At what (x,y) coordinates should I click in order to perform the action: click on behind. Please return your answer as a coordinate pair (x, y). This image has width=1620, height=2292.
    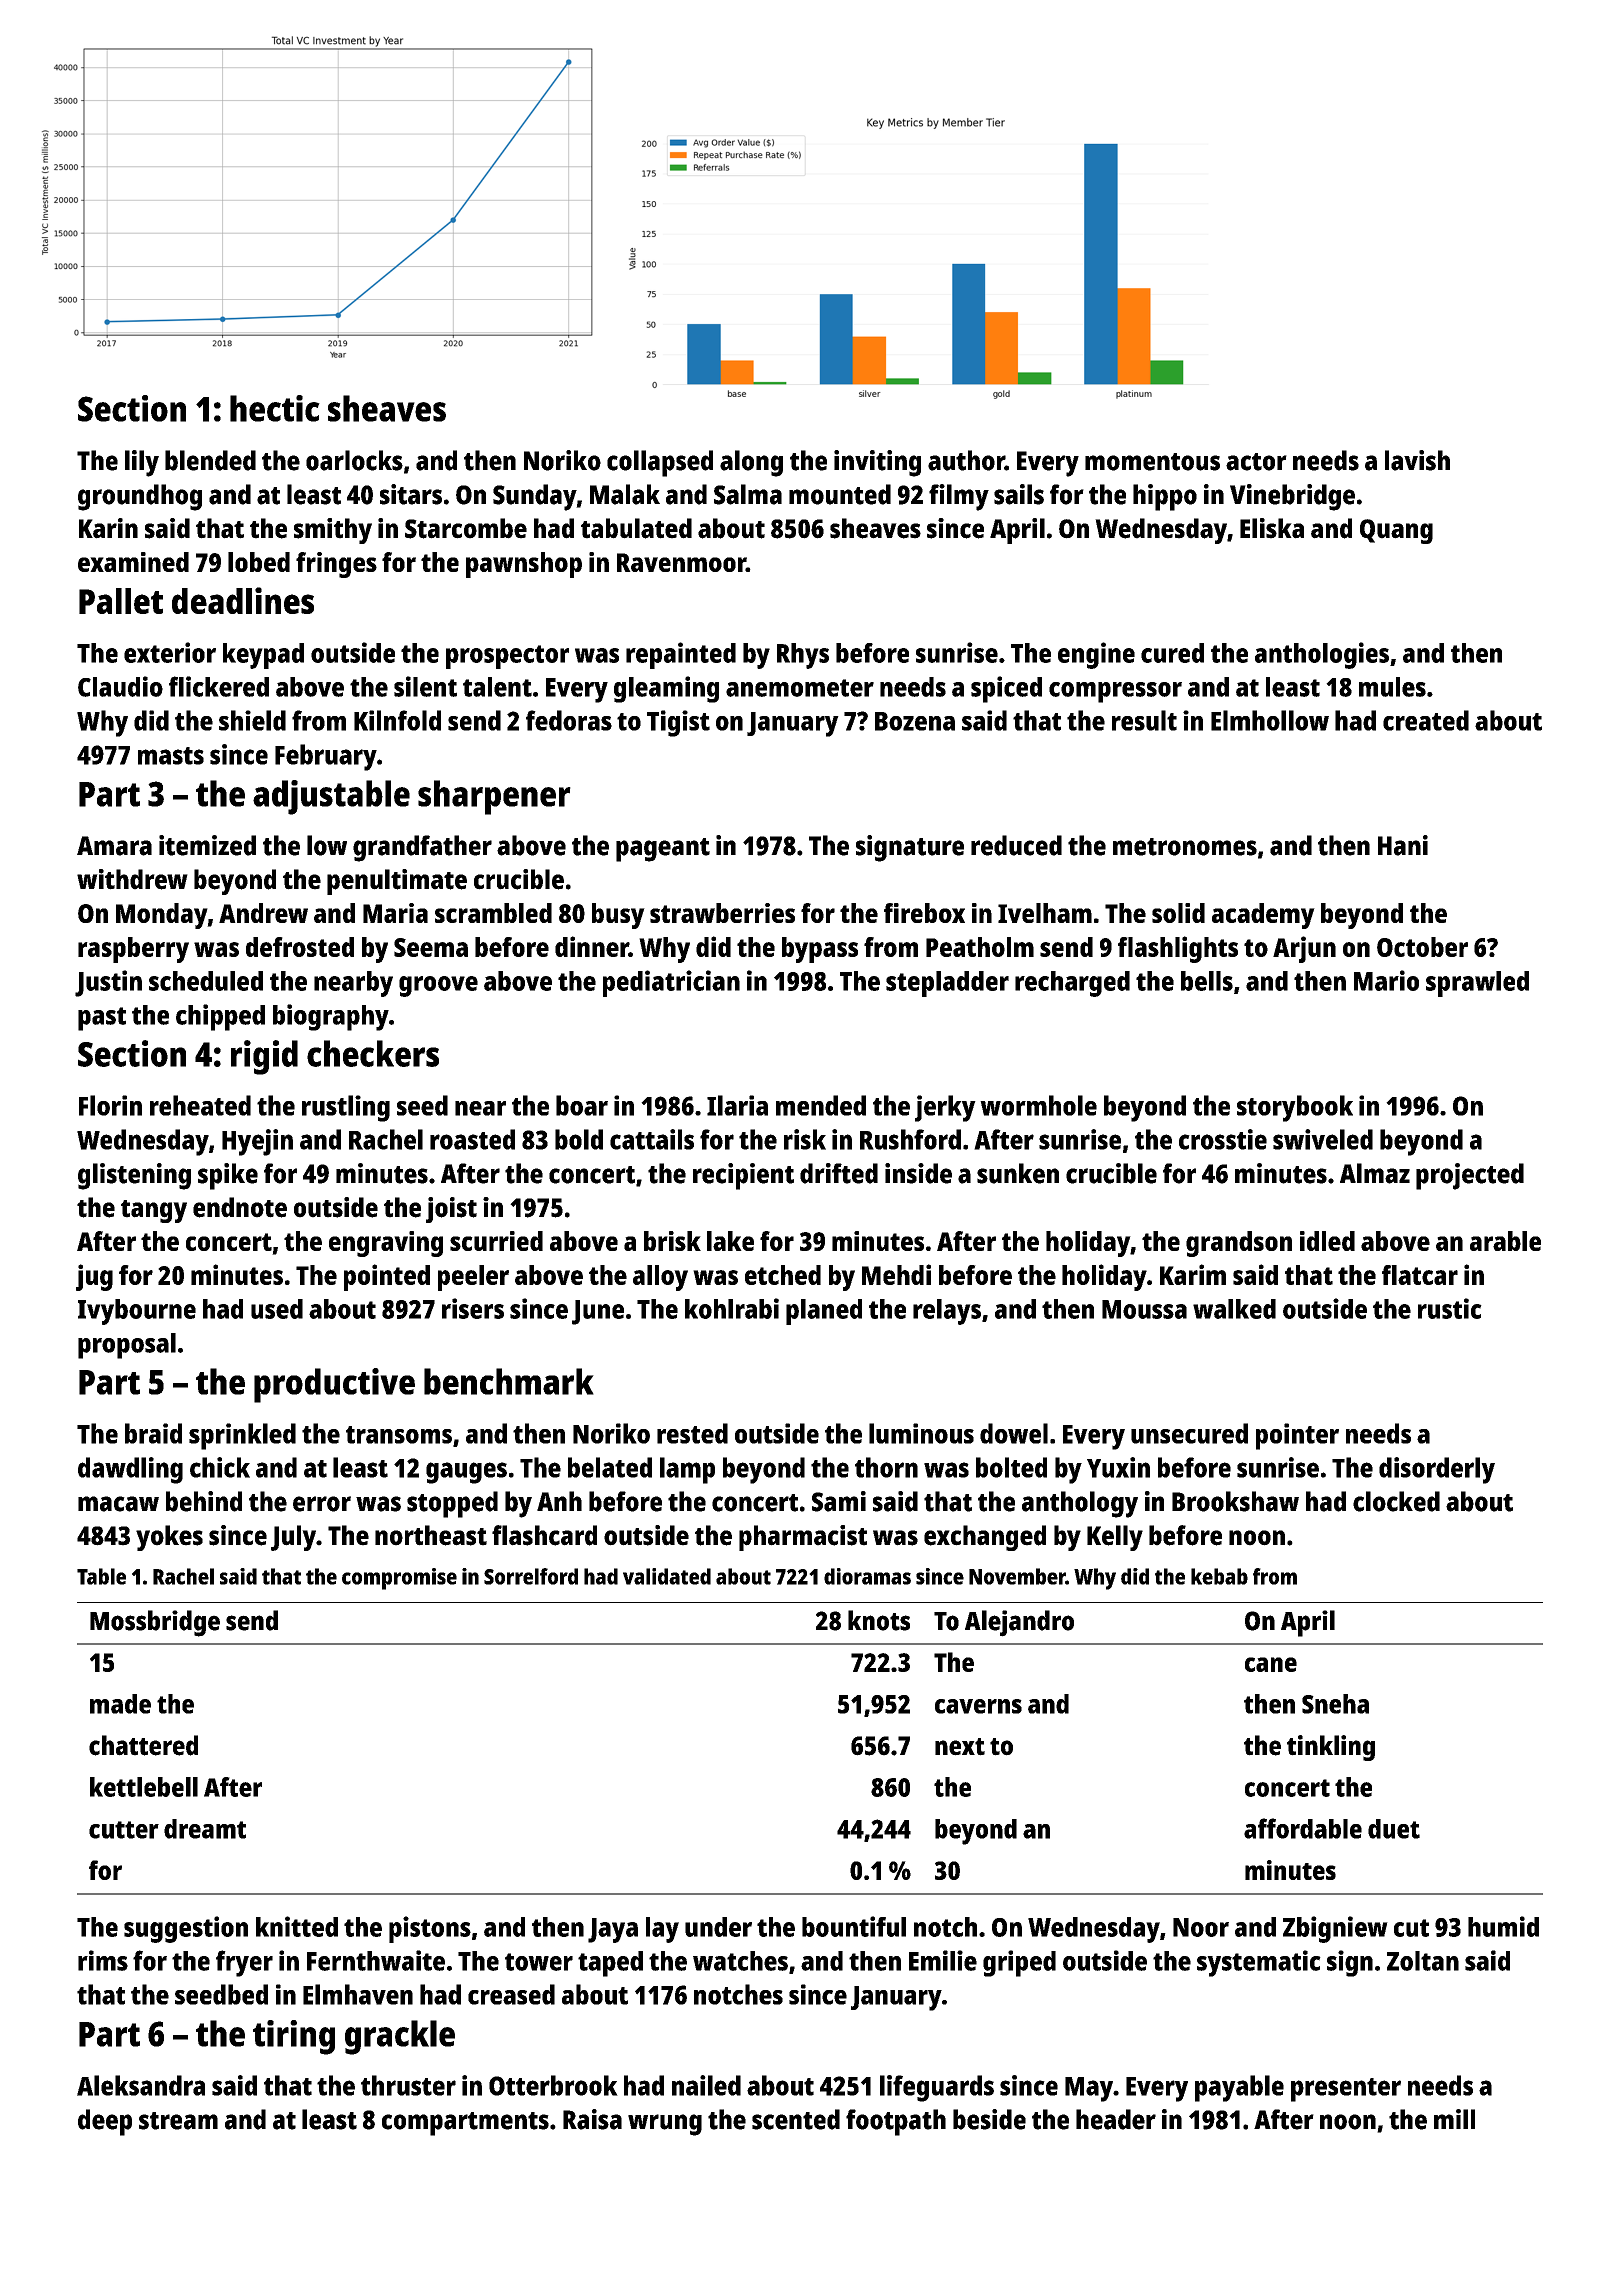
    Looking at the image, I should click on (204, 1501).
